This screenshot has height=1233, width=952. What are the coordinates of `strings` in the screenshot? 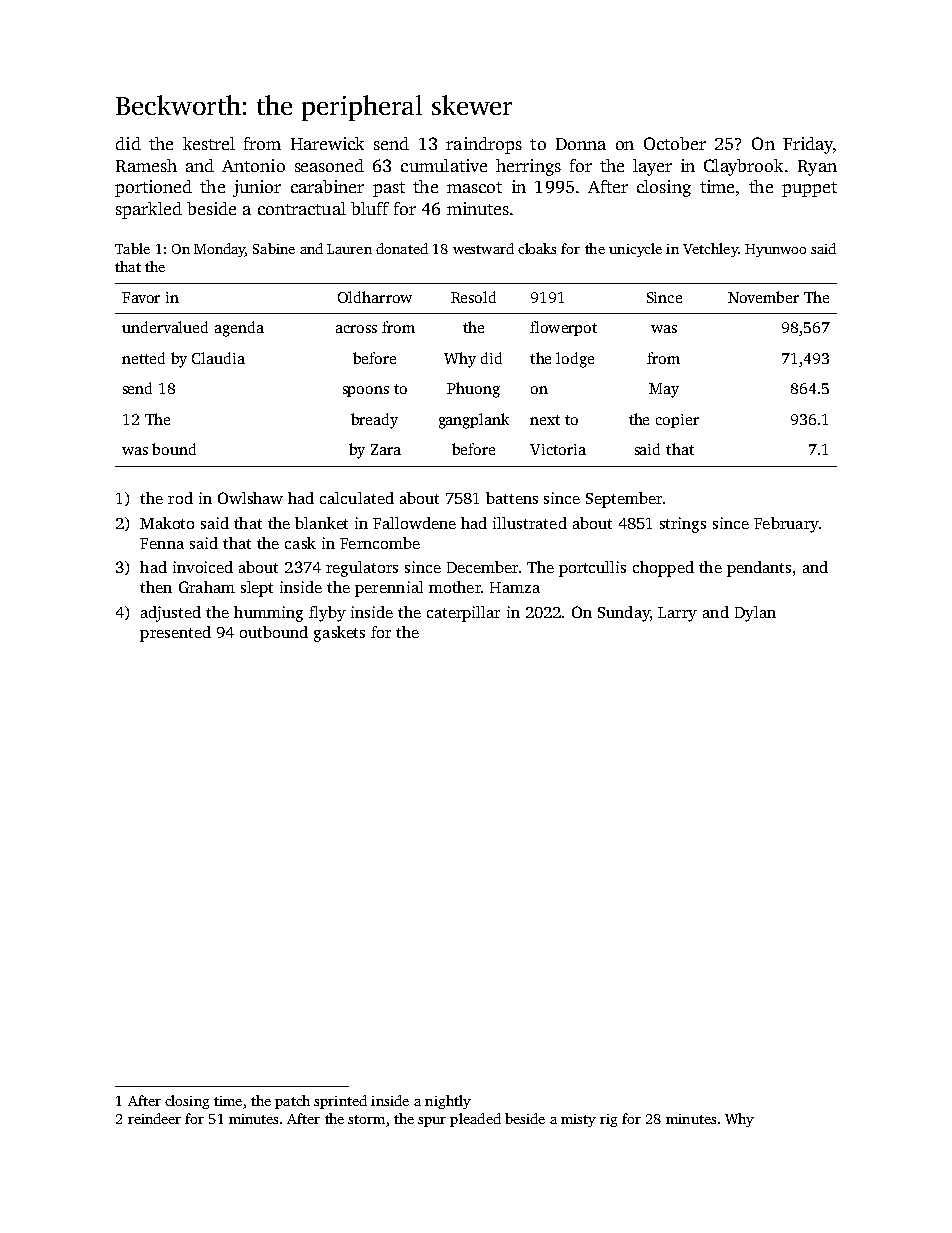 It's located at (683, 525).
